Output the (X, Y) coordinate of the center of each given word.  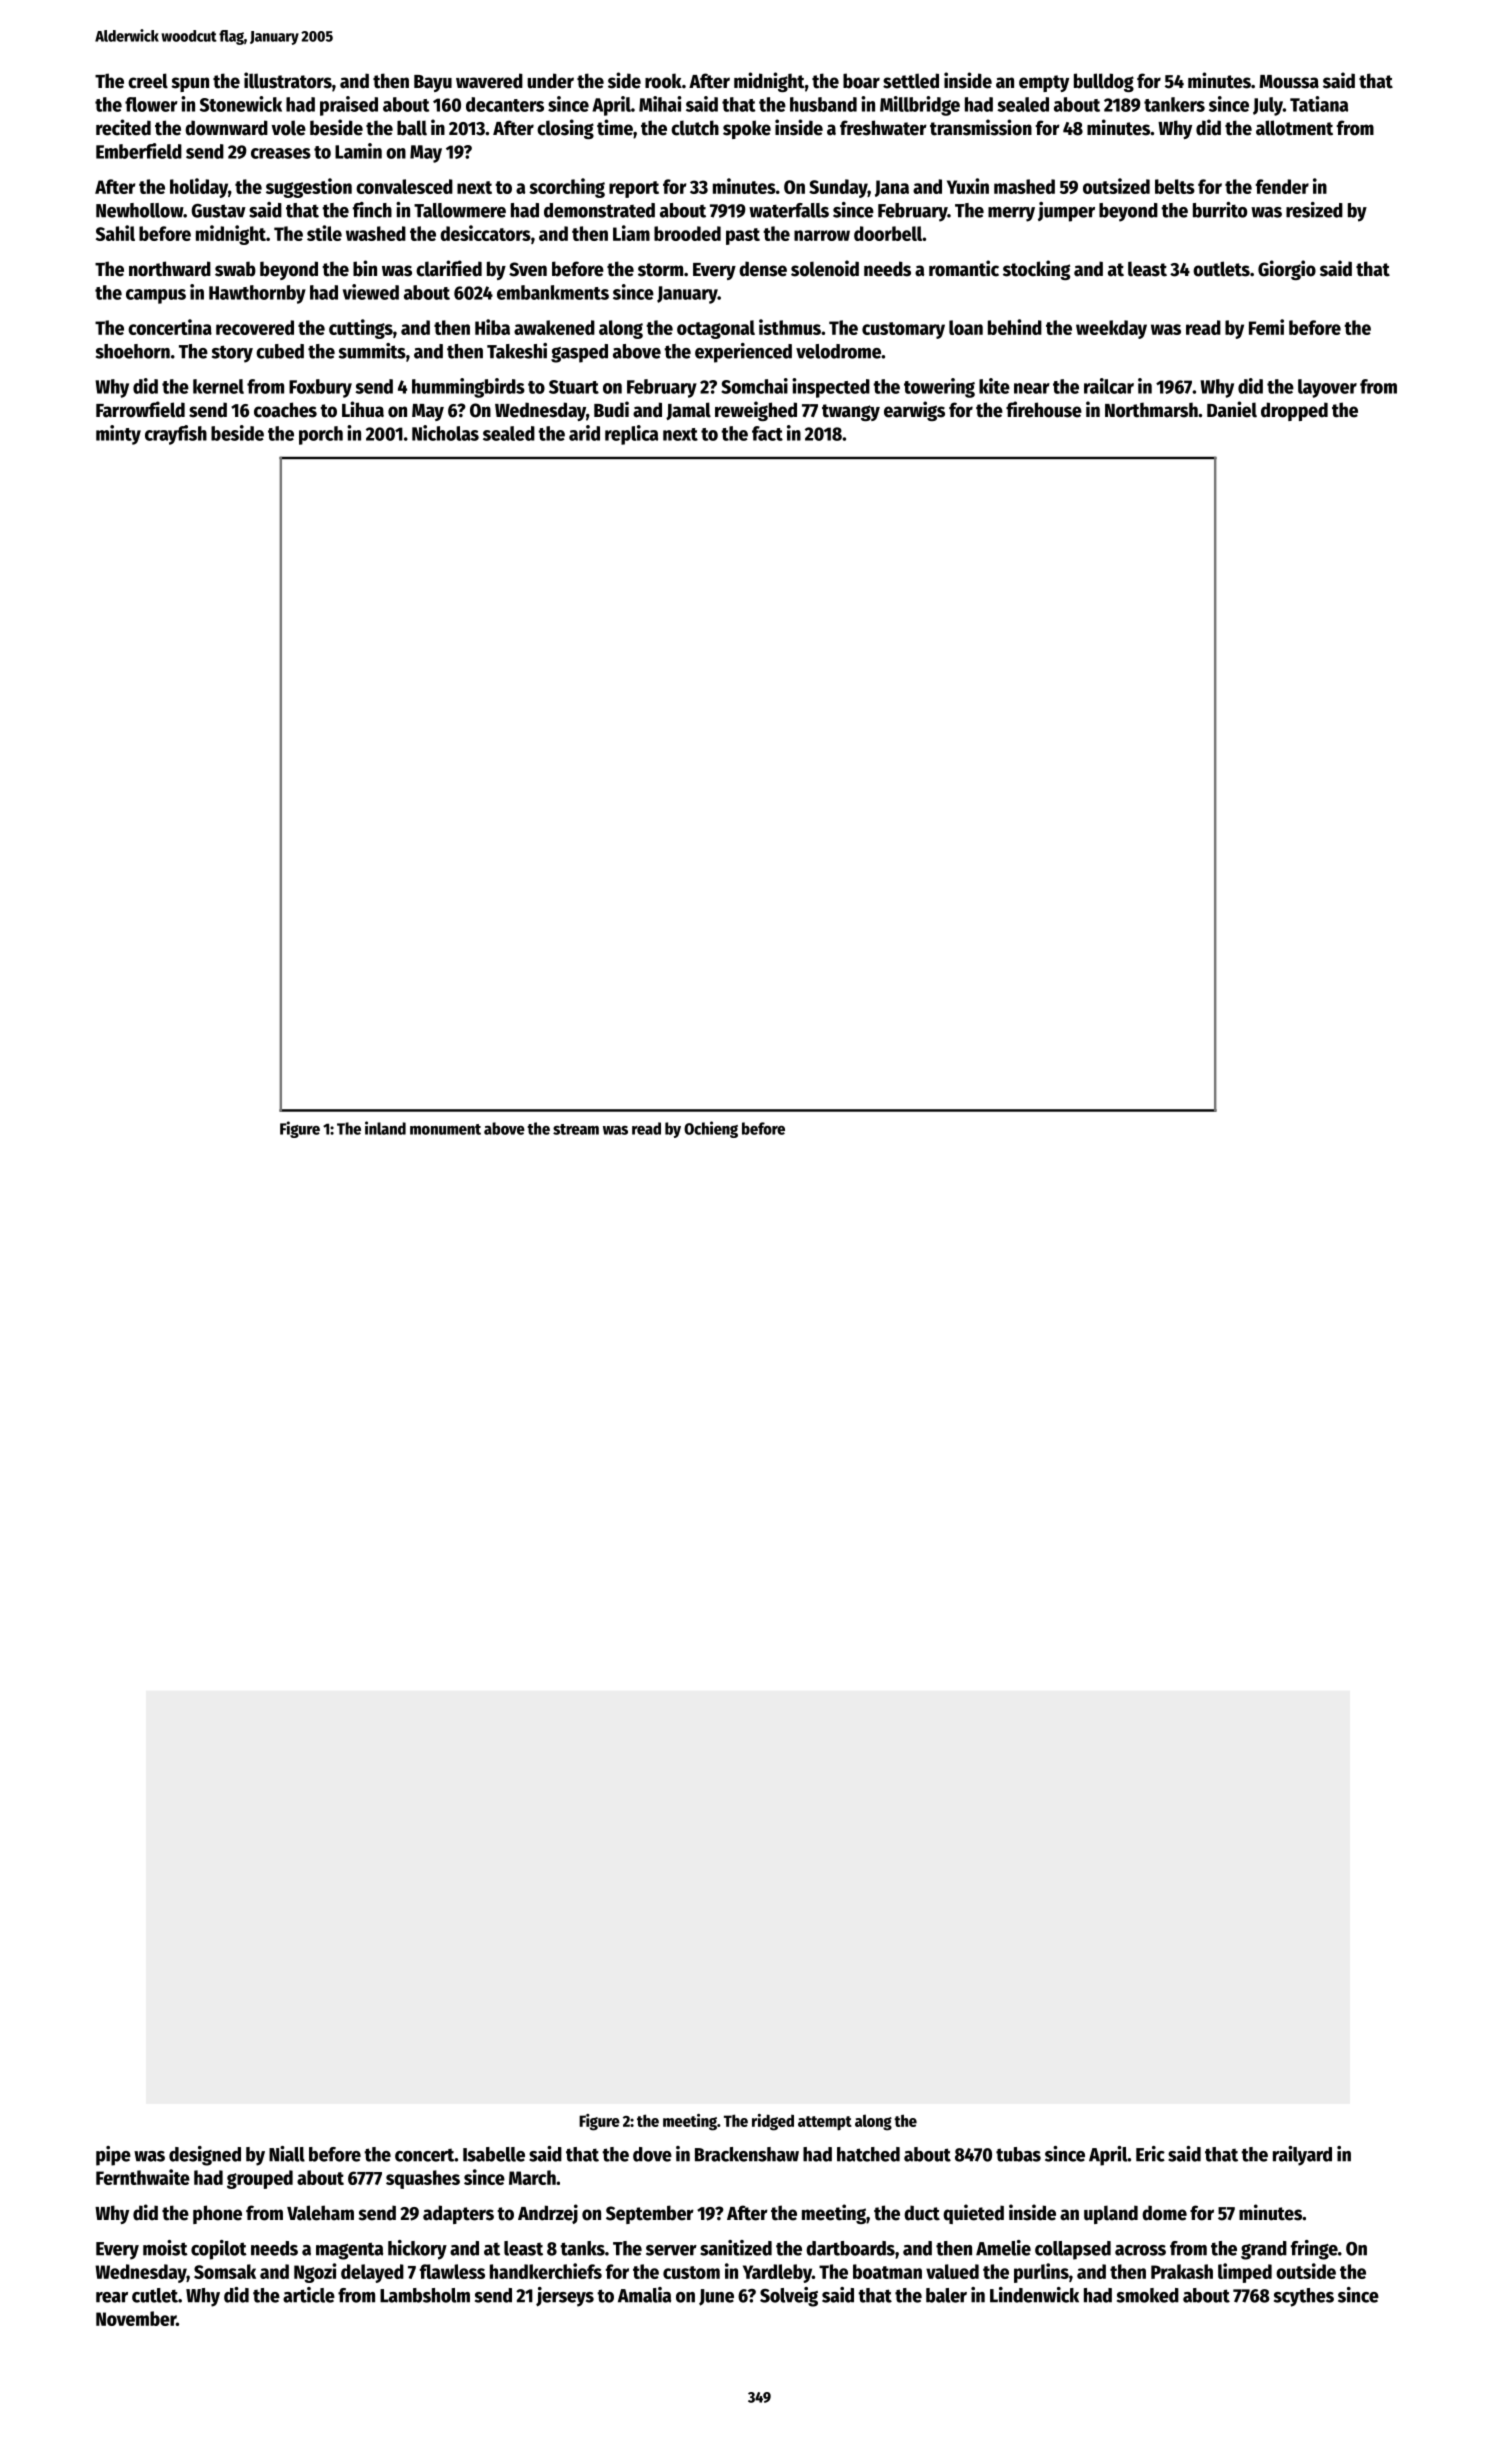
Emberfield (139, 151)
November (136, 2318)
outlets (1221, 269)
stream (576, 1129)
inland (385, 1128)
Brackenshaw (747, 2154)
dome (1164, 2213)
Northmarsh (1151, 410)
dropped (1294, 411)
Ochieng (711, 1129)
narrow (822, 235)
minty (118, 435)
